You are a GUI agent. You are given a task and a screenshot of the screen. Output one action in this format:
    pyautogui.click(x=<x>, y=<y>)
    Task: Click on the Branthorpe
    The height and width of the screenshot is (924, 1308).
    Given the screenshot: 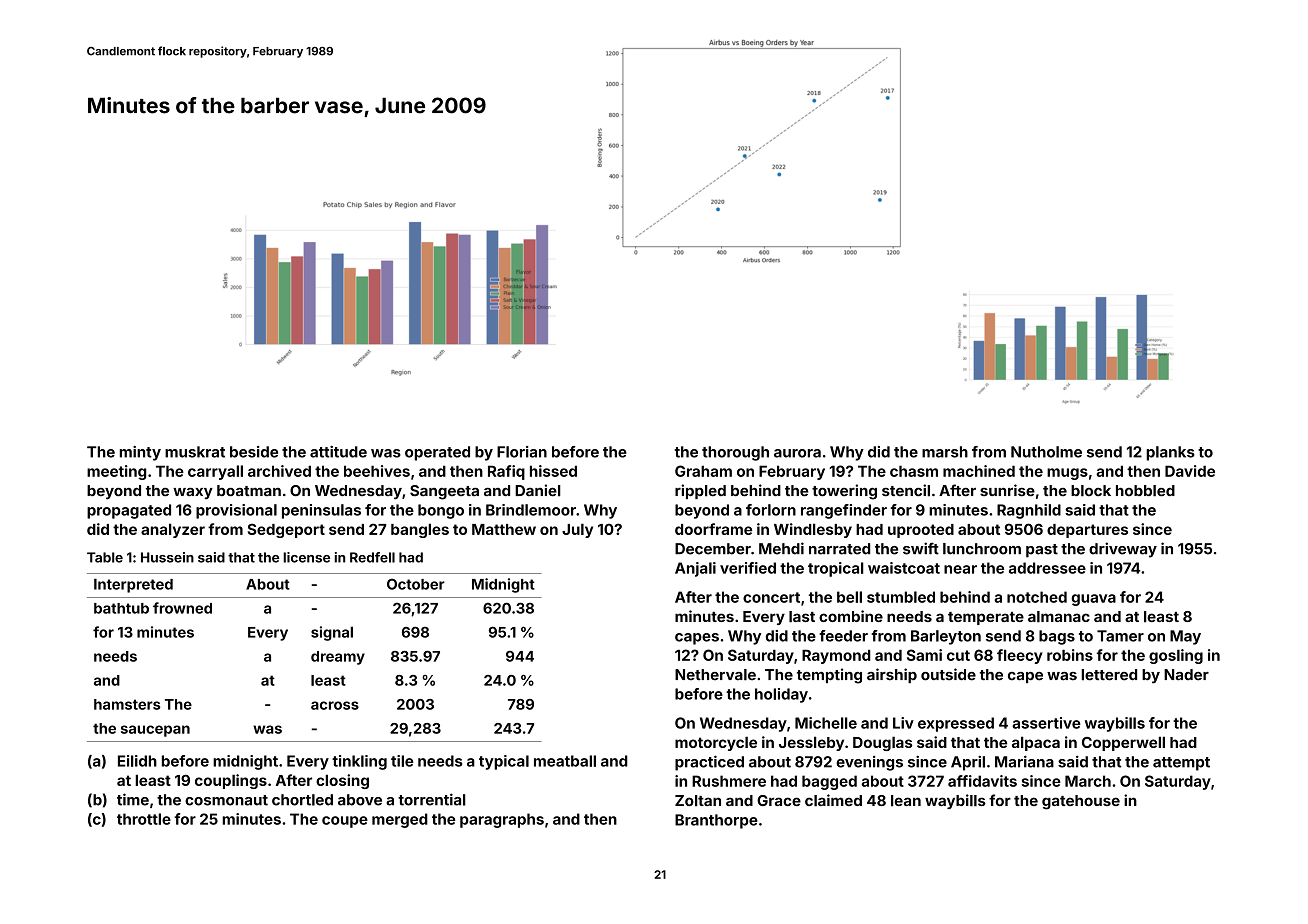 What is the action you would take?
    pyautogui.click(x=716, y=821)
